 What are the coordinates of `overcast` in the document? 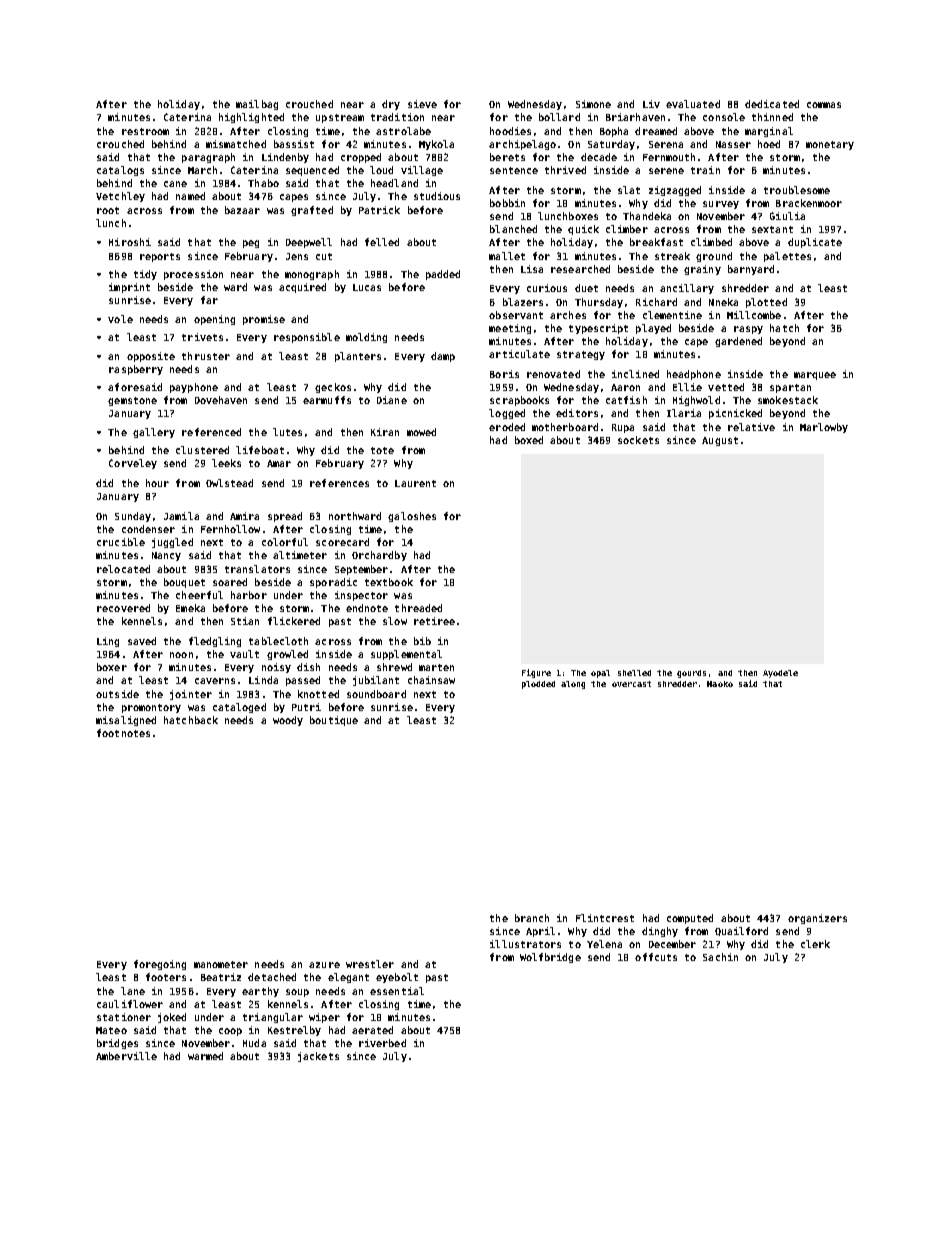 It's located at (631, 684).
